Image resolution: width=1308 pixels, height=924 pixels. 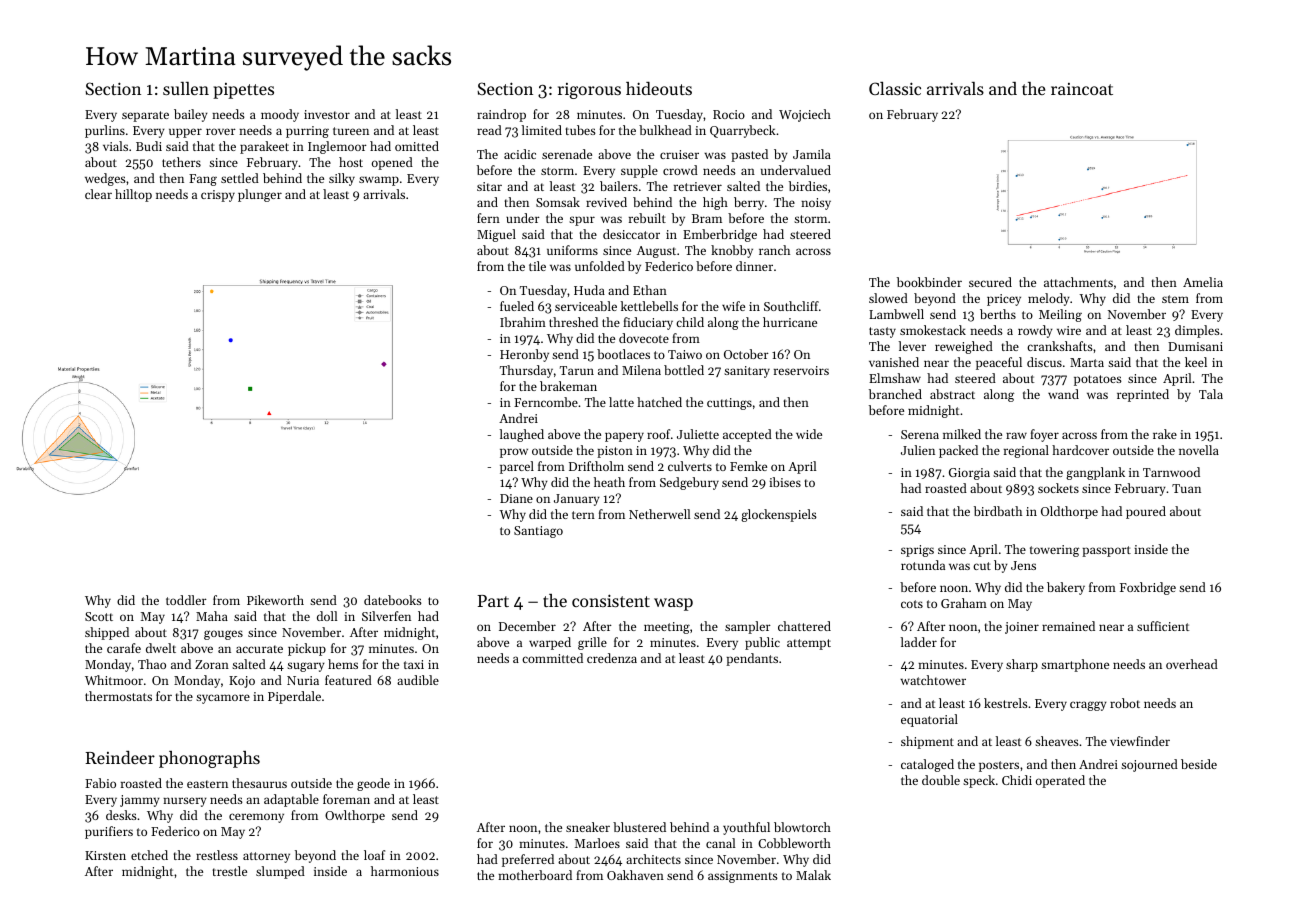 What do you see at coordinates (355, 816) in the screenshot?
I see `Owlthorpe` at bounding box center [355, 816].
